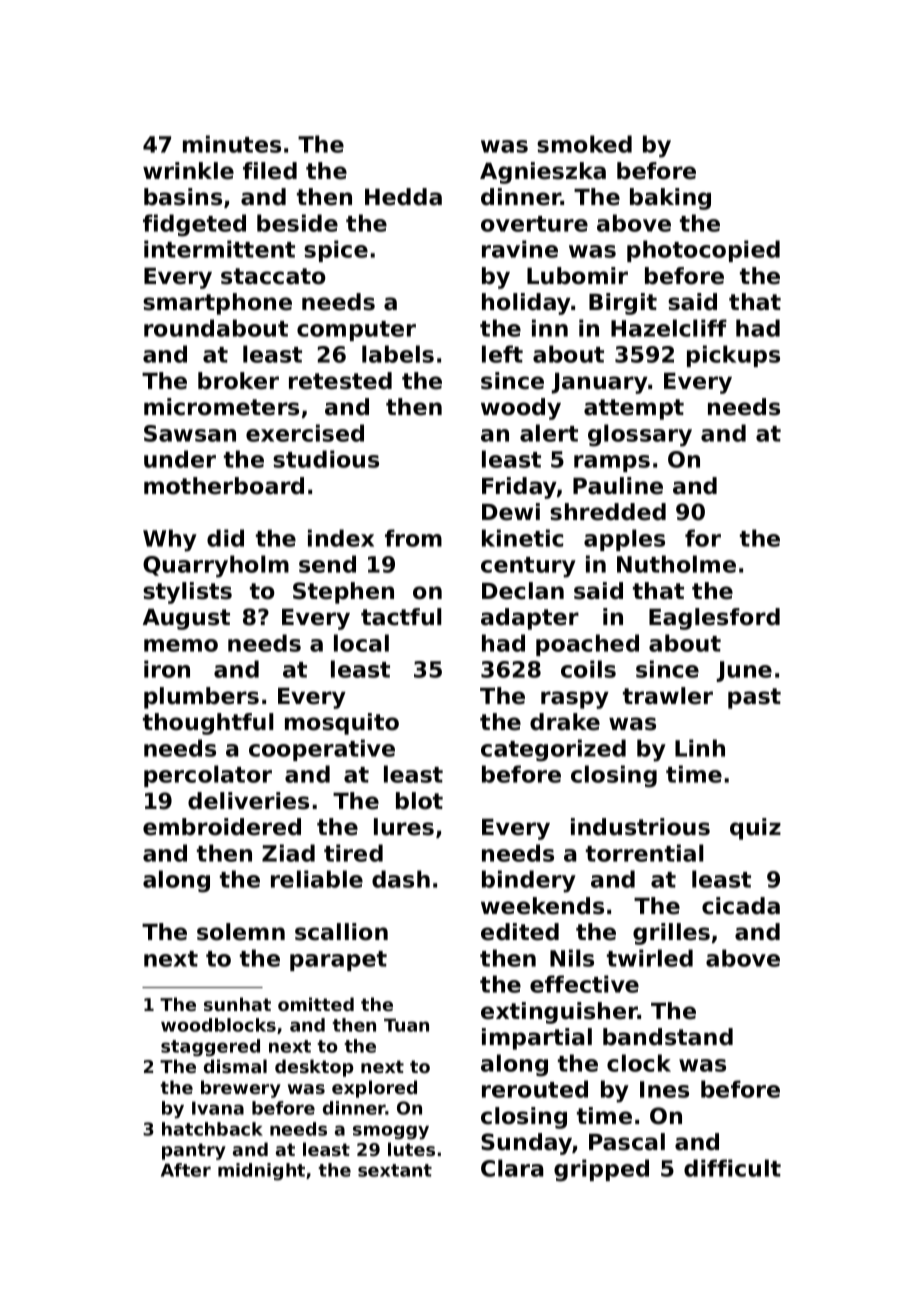  I want to click on from, so click(413, 538).
